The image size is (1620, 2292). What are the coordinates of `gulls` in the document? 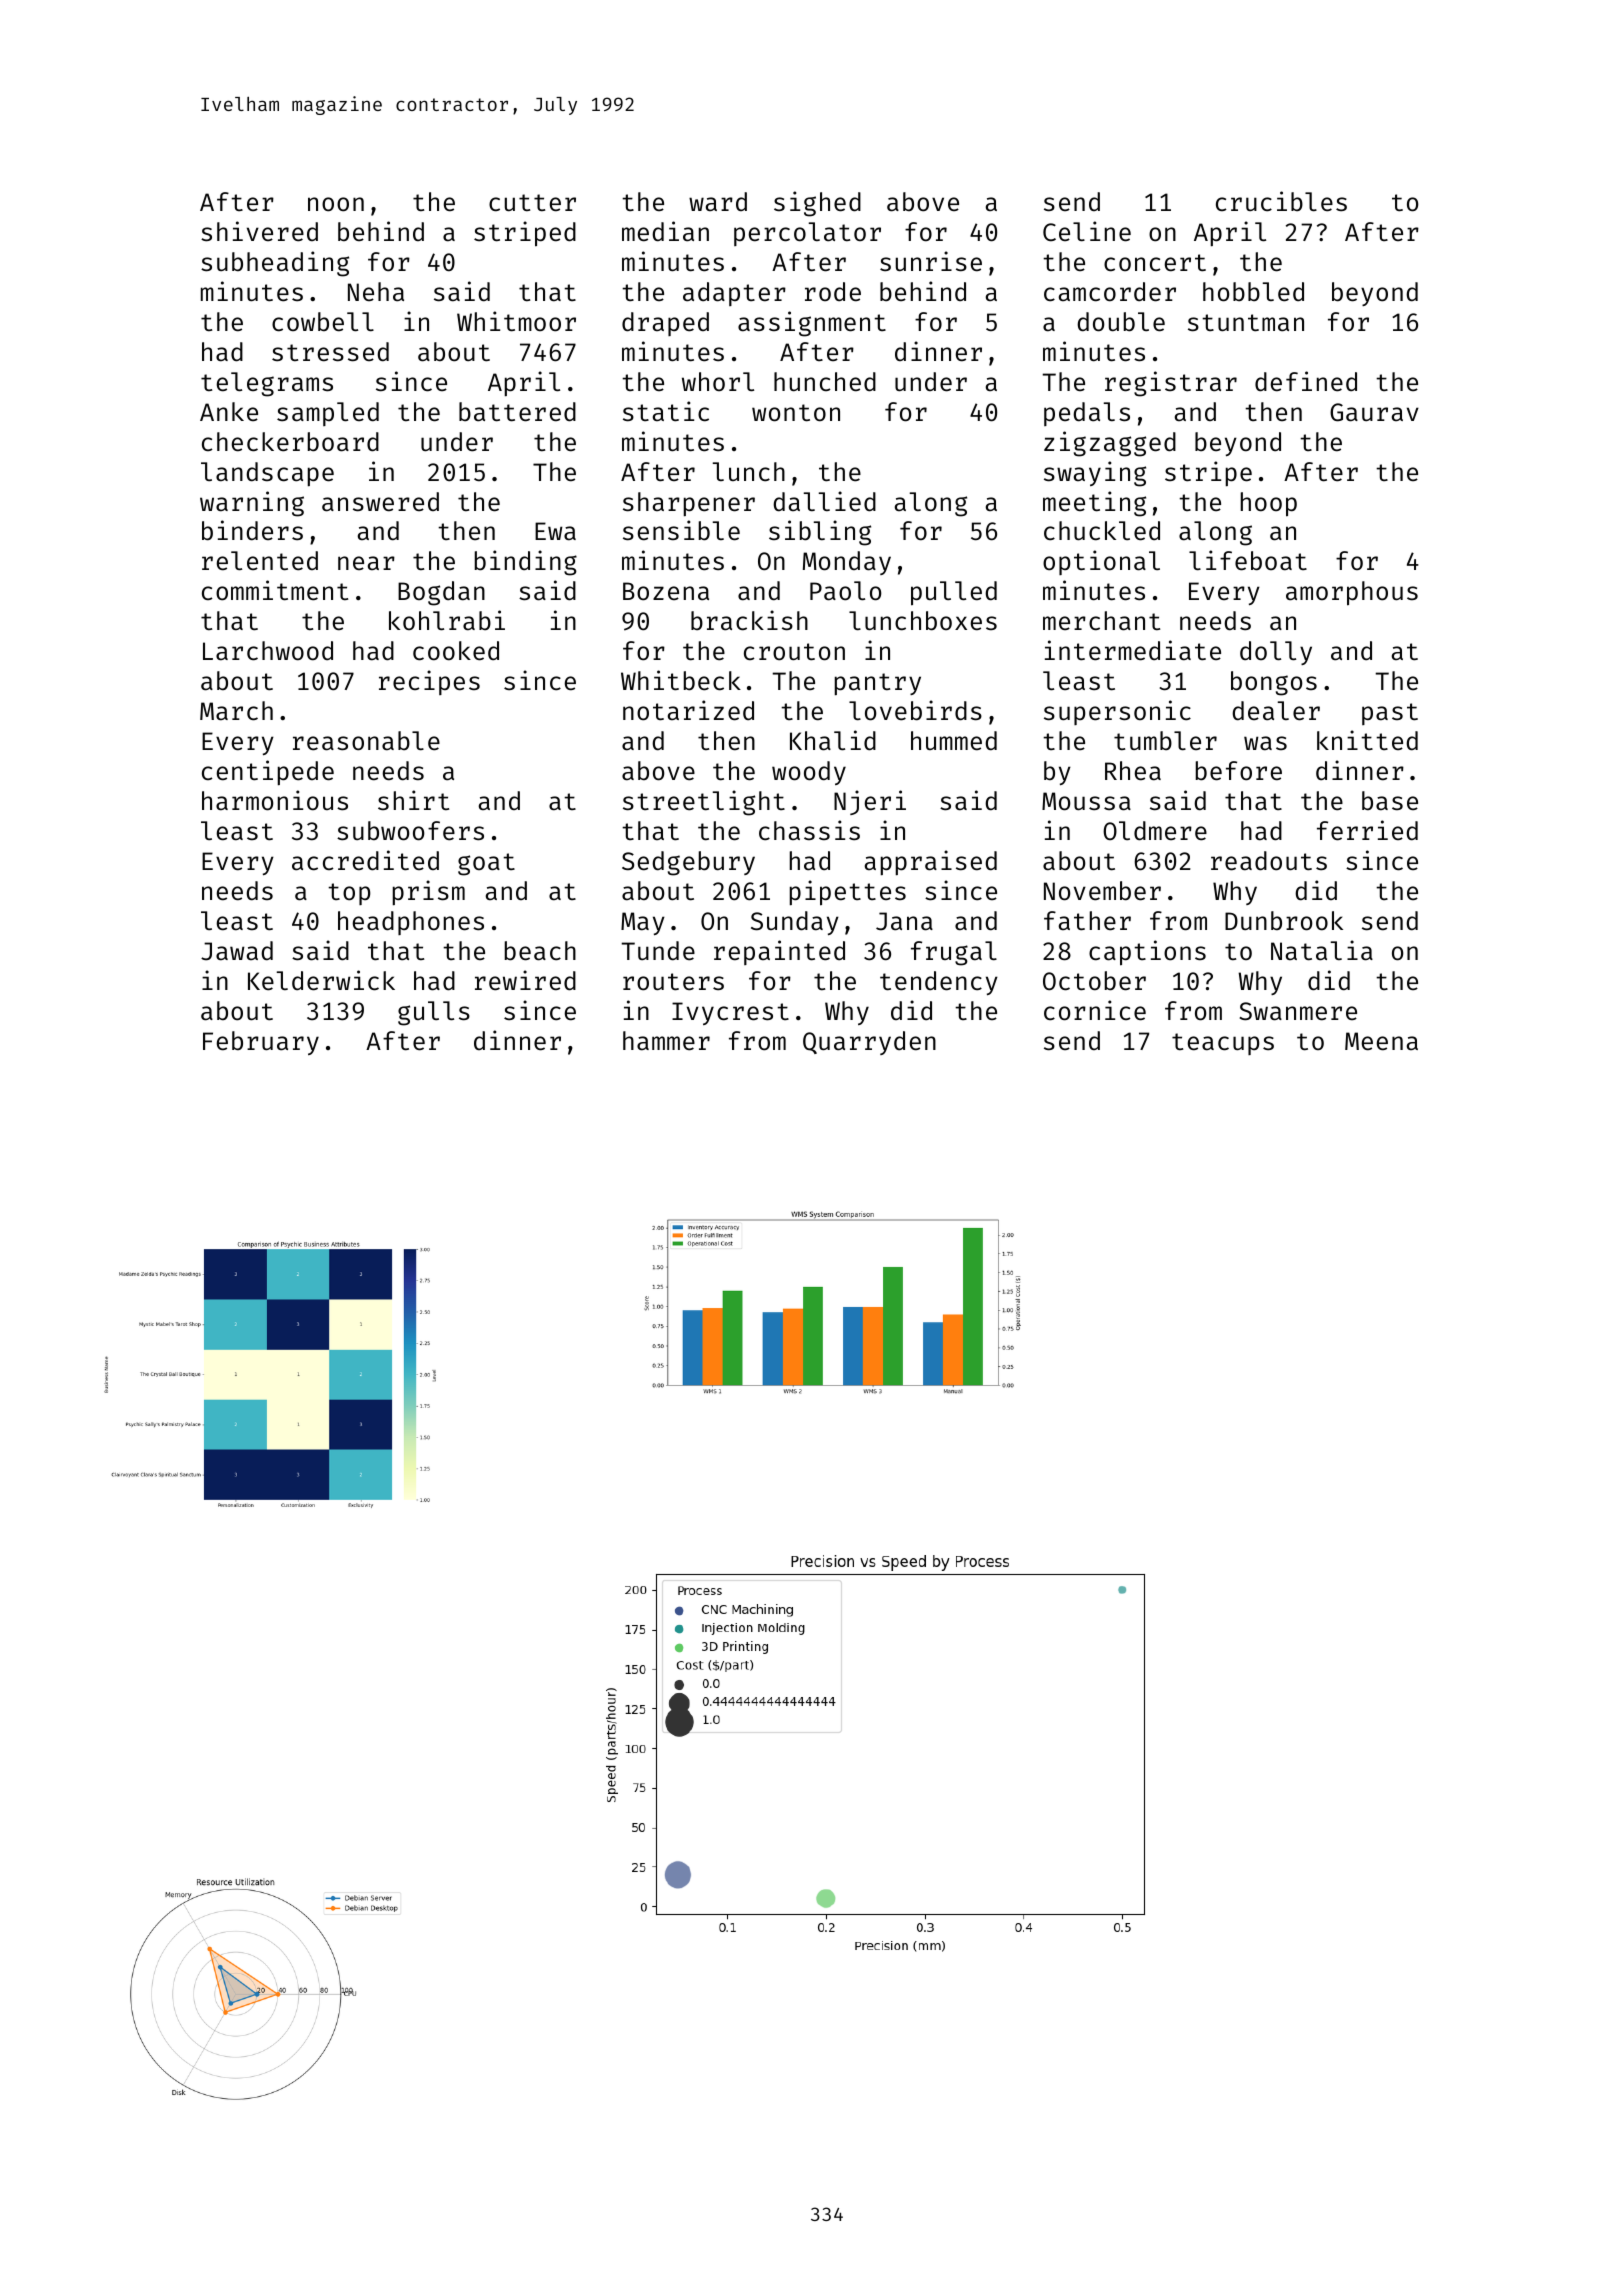 It's located at (434, 1013).
